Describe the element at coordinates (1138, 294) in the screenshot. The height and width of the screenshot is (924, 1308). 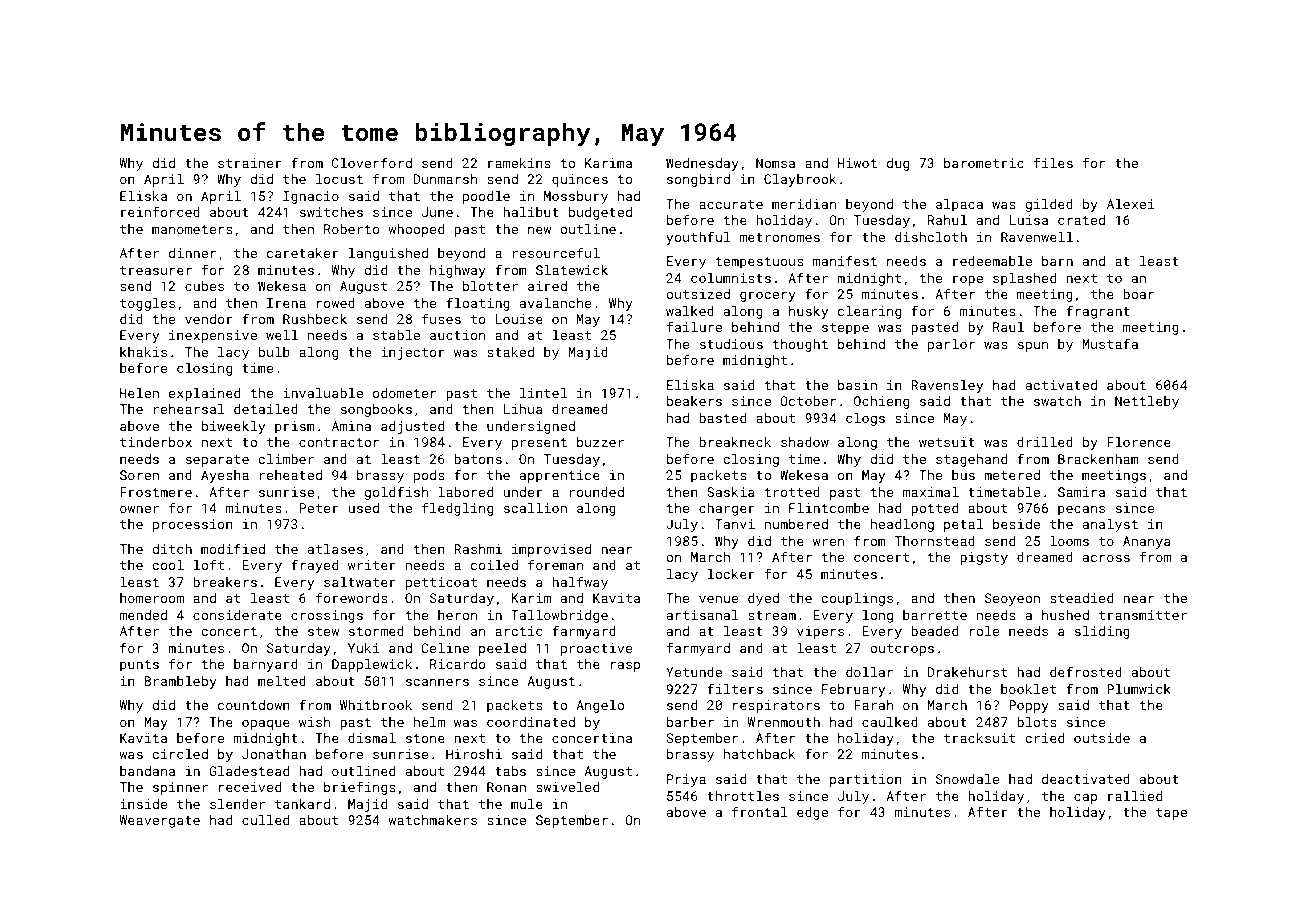
I see `boar` at that location.
